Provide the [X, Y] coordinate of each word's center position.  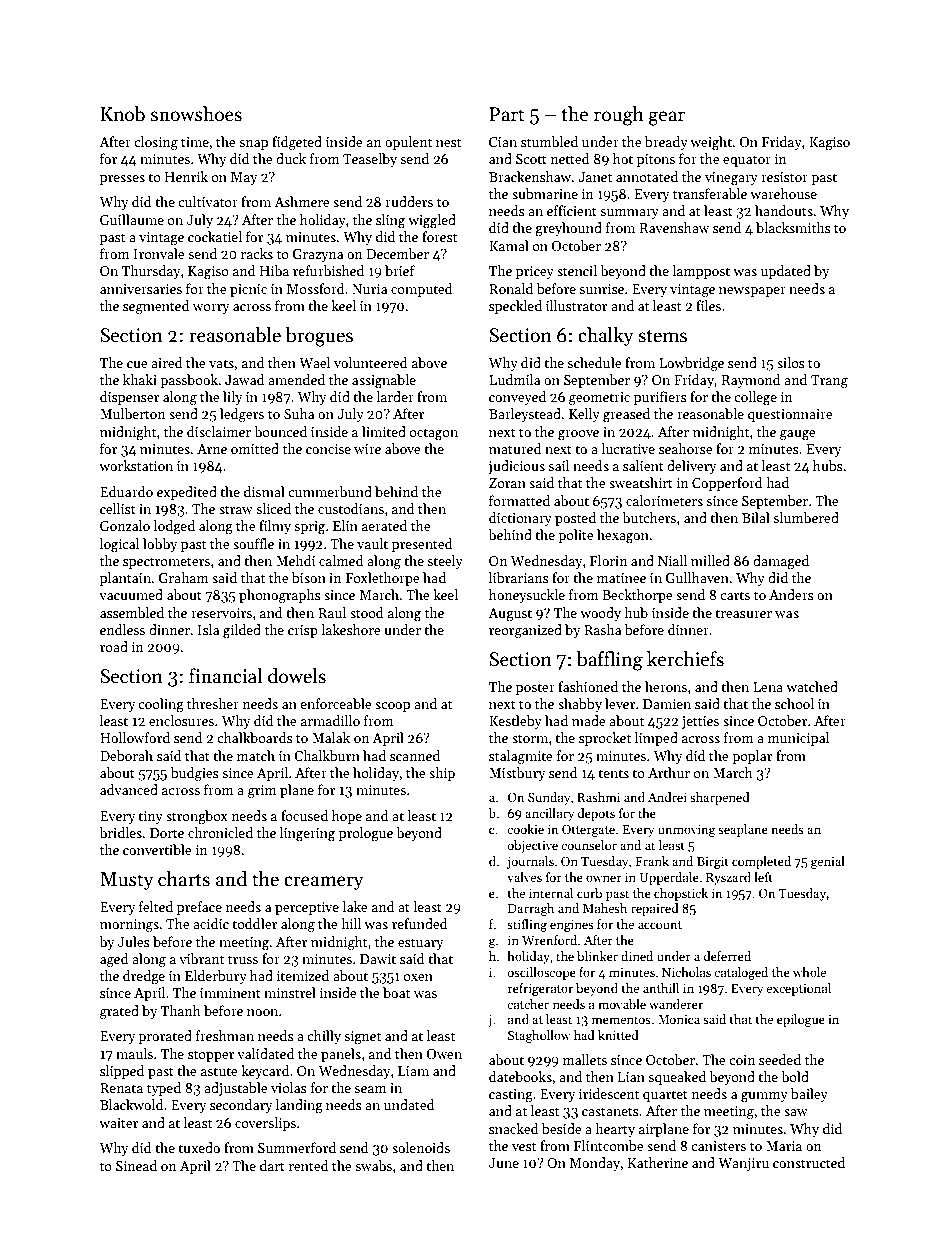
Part [507, 114]
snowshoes [196, 114]
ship [442, 774]
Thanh [181, 1010]
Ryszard [728, 878]
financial [225, 676]
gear [667, 118]
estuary [421, 944]
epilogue [801, 1020]
